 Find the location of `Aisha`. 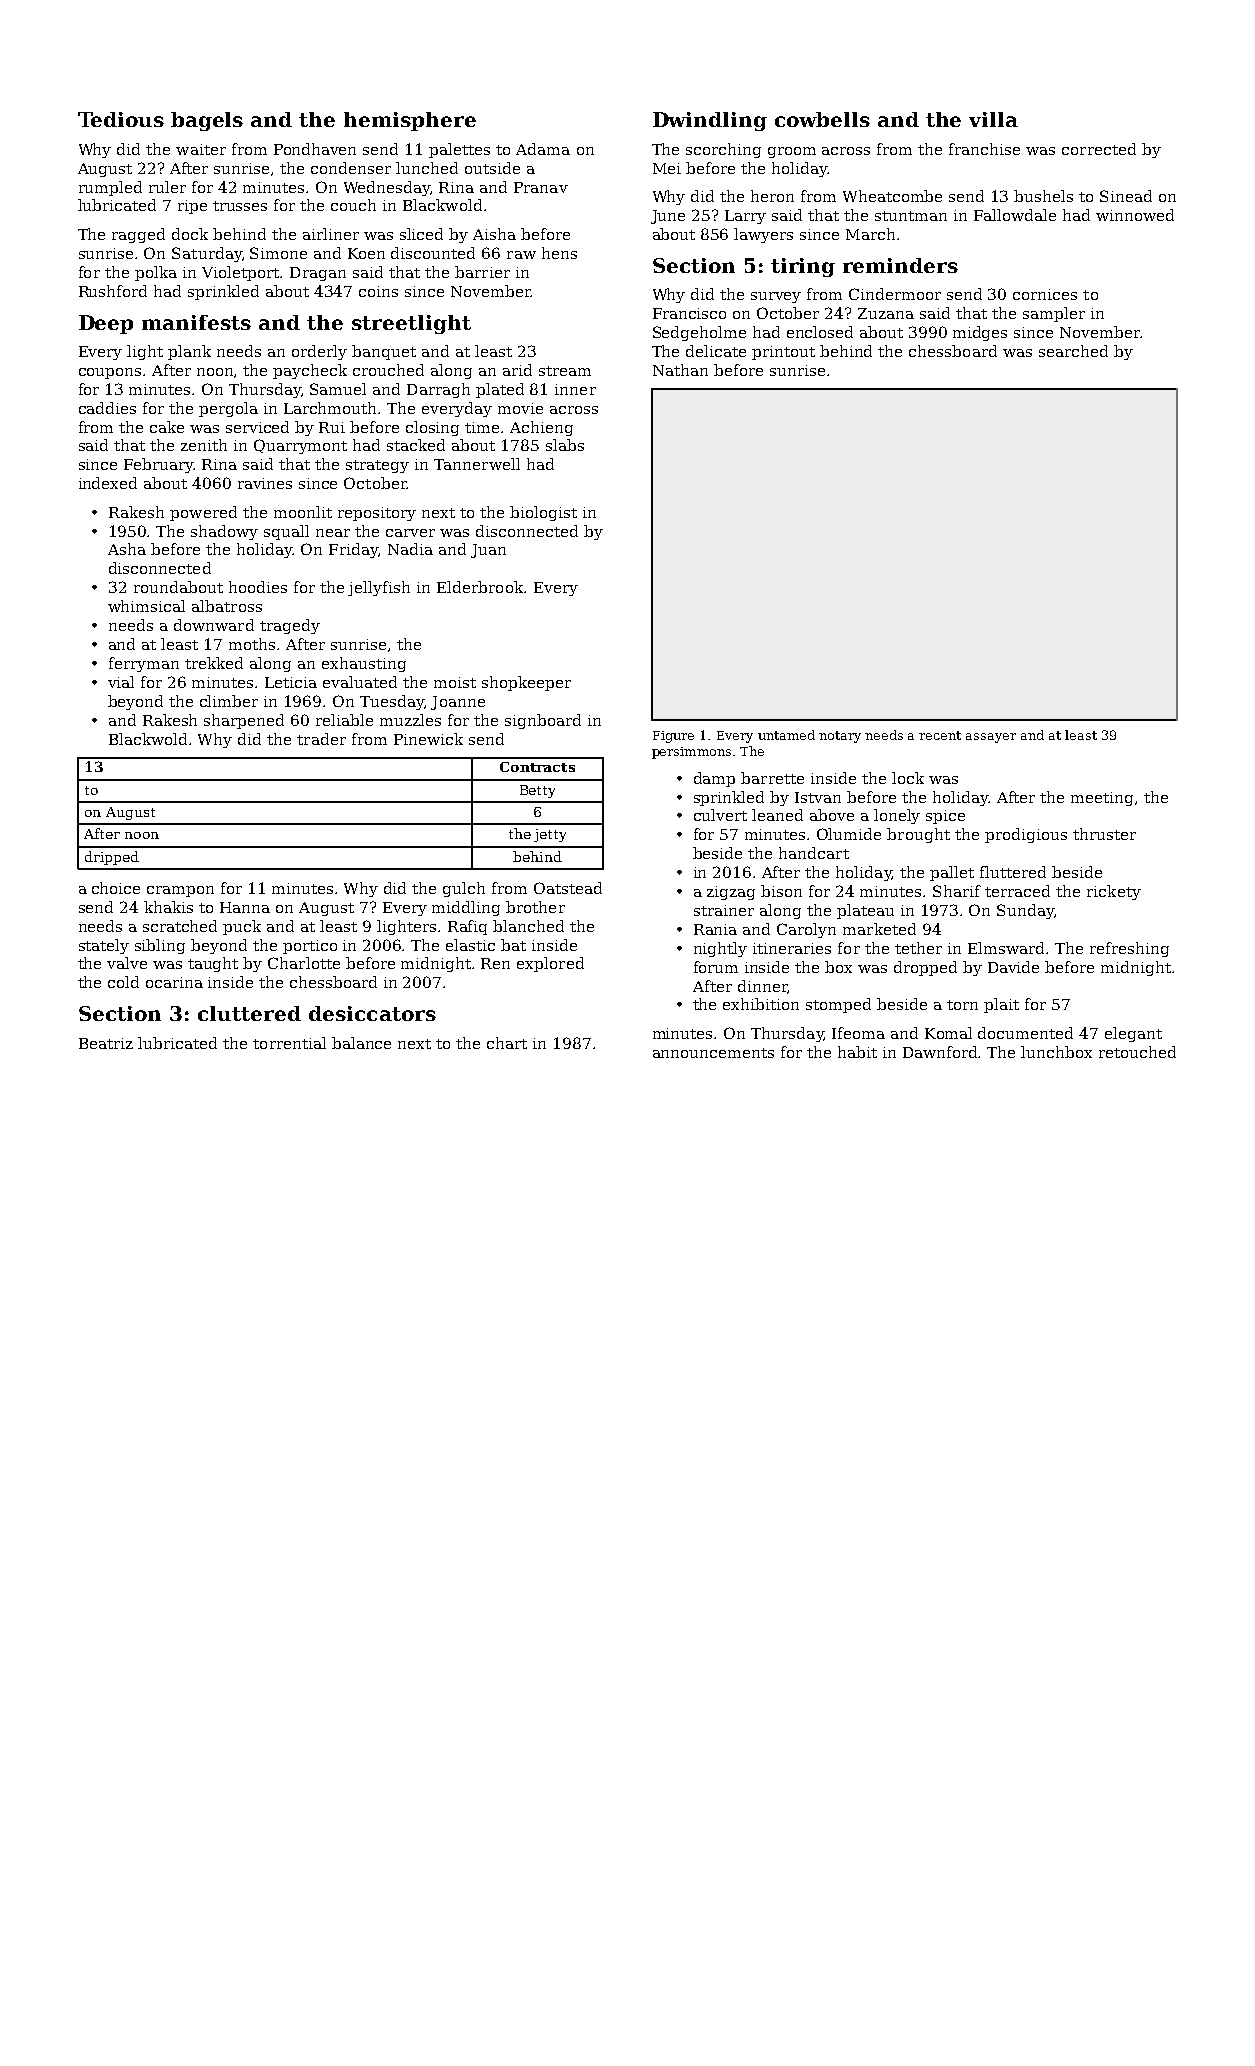

Aisha is located at coordinates (494, 234).
